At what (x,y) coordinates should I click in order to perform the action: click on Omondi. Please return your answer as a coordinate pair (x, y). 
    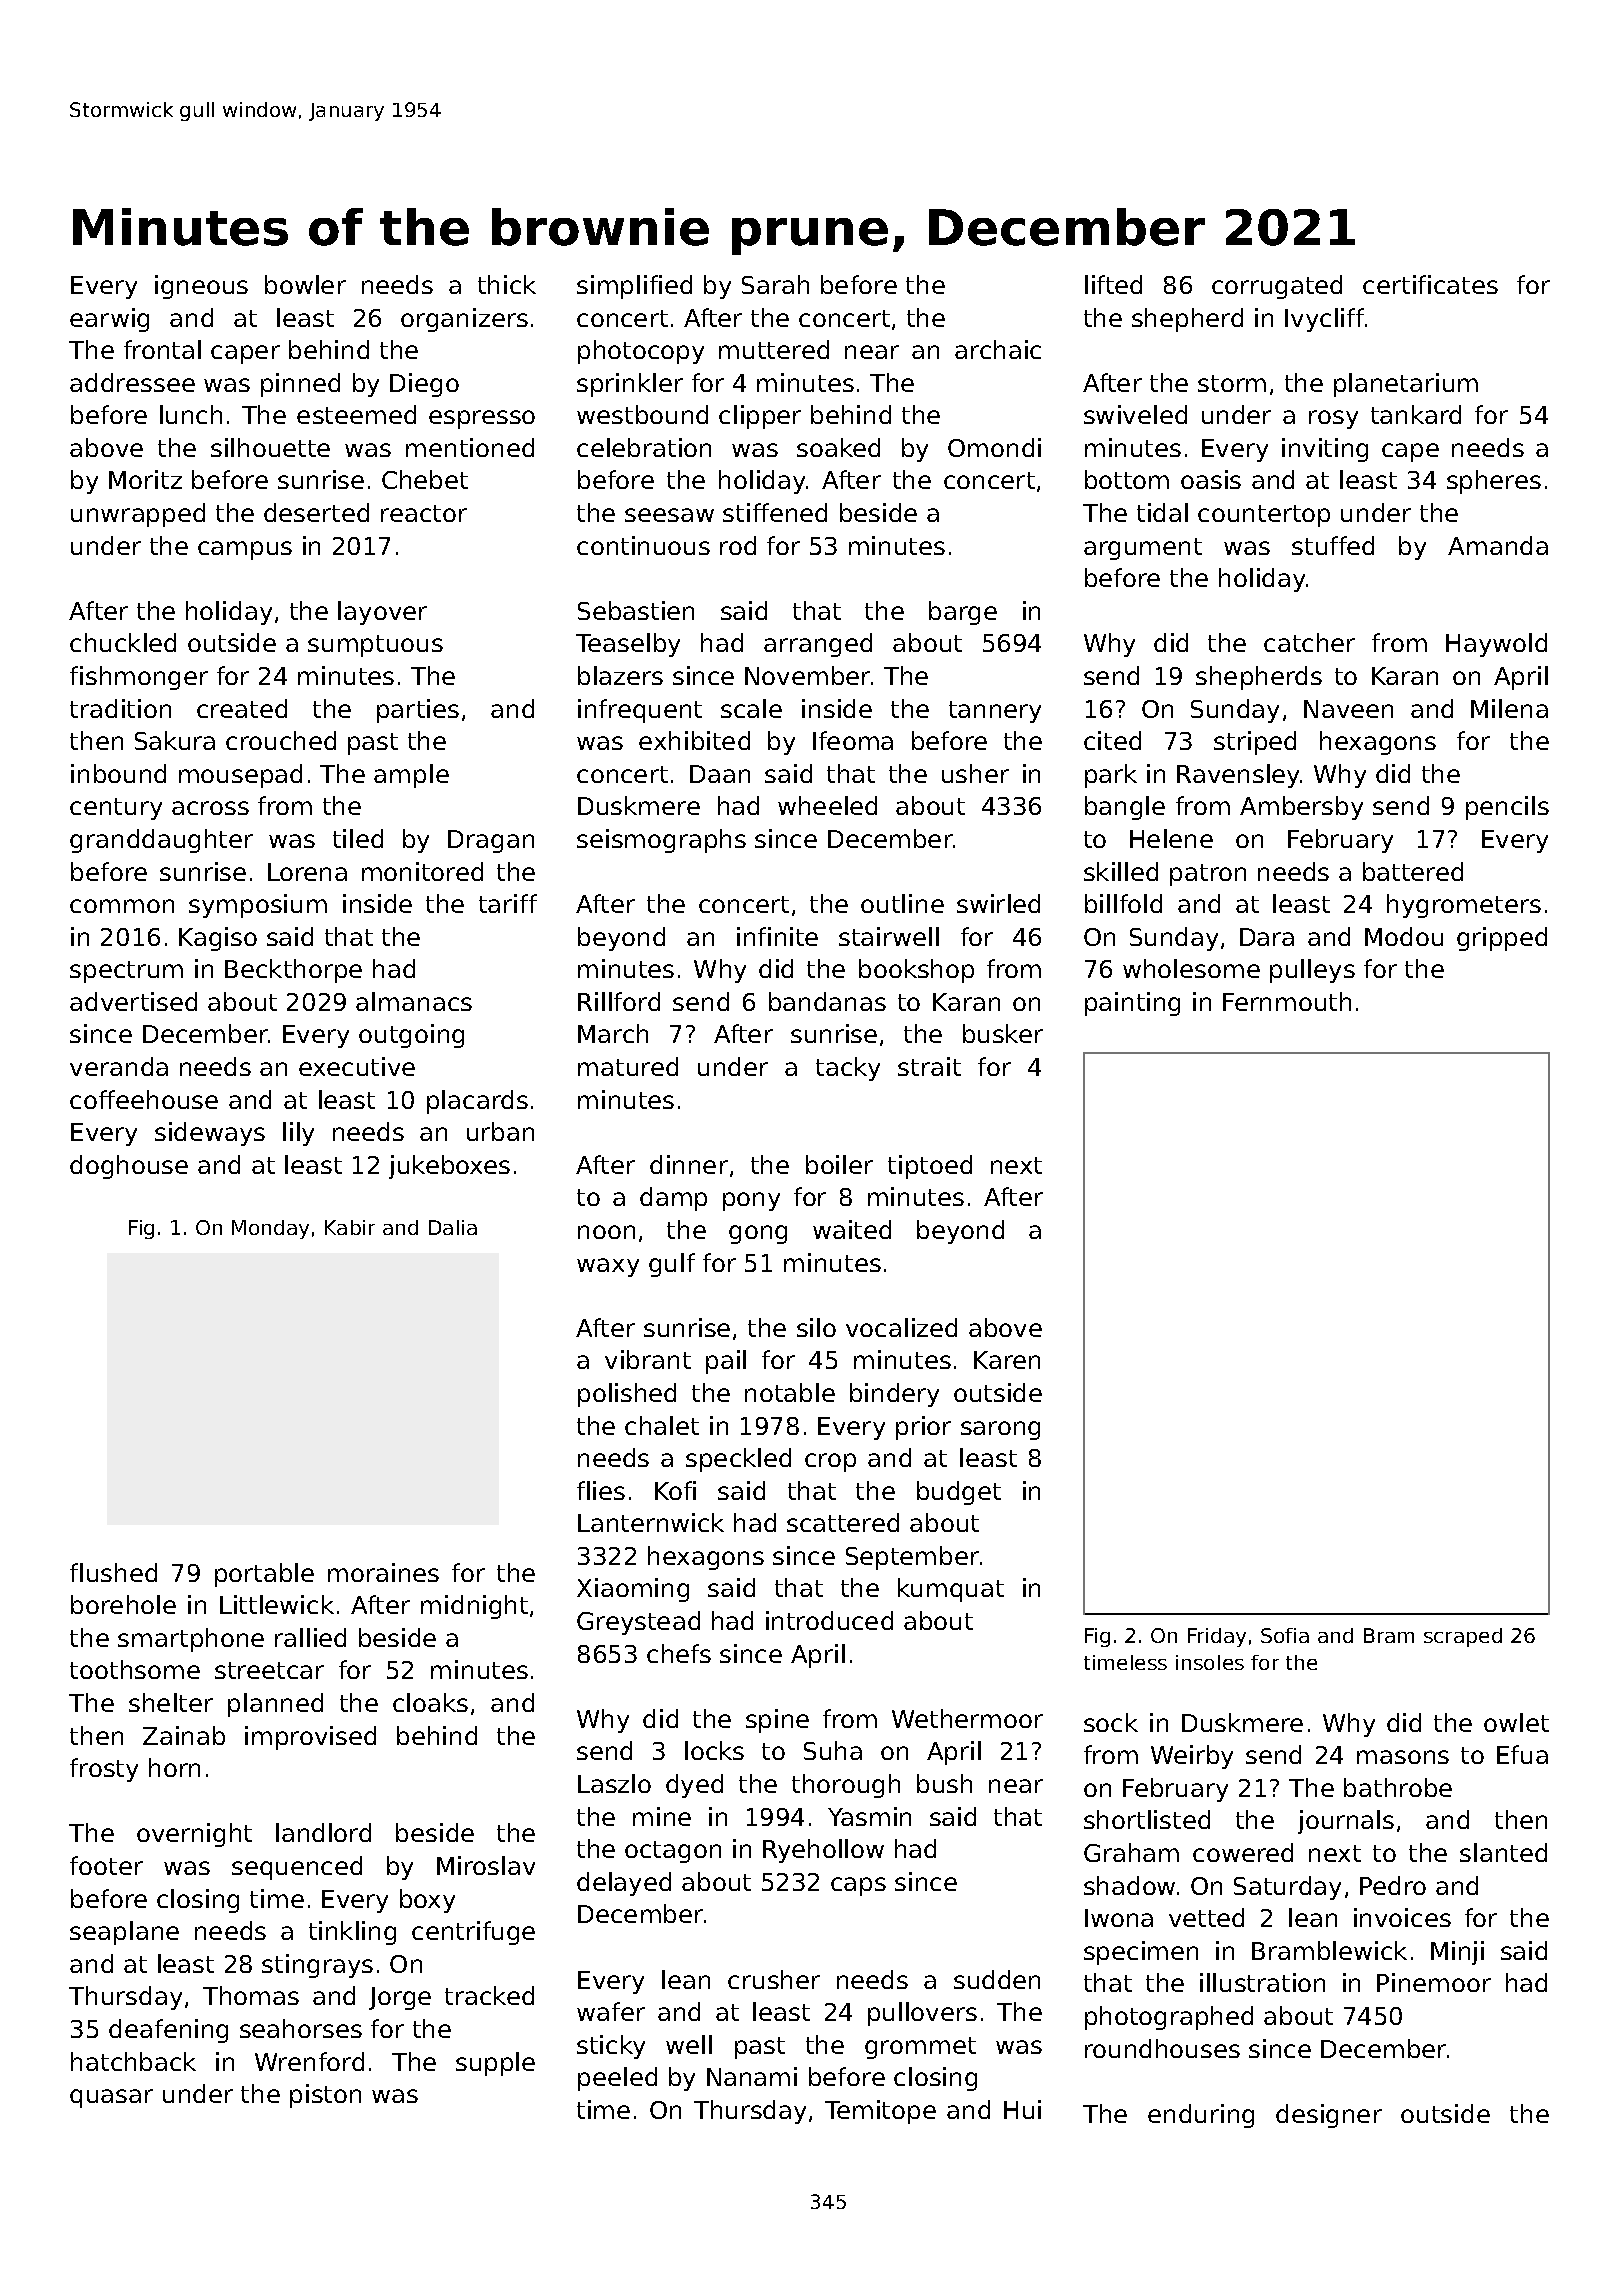
    Looking at the image, I should click on (994, 447).
